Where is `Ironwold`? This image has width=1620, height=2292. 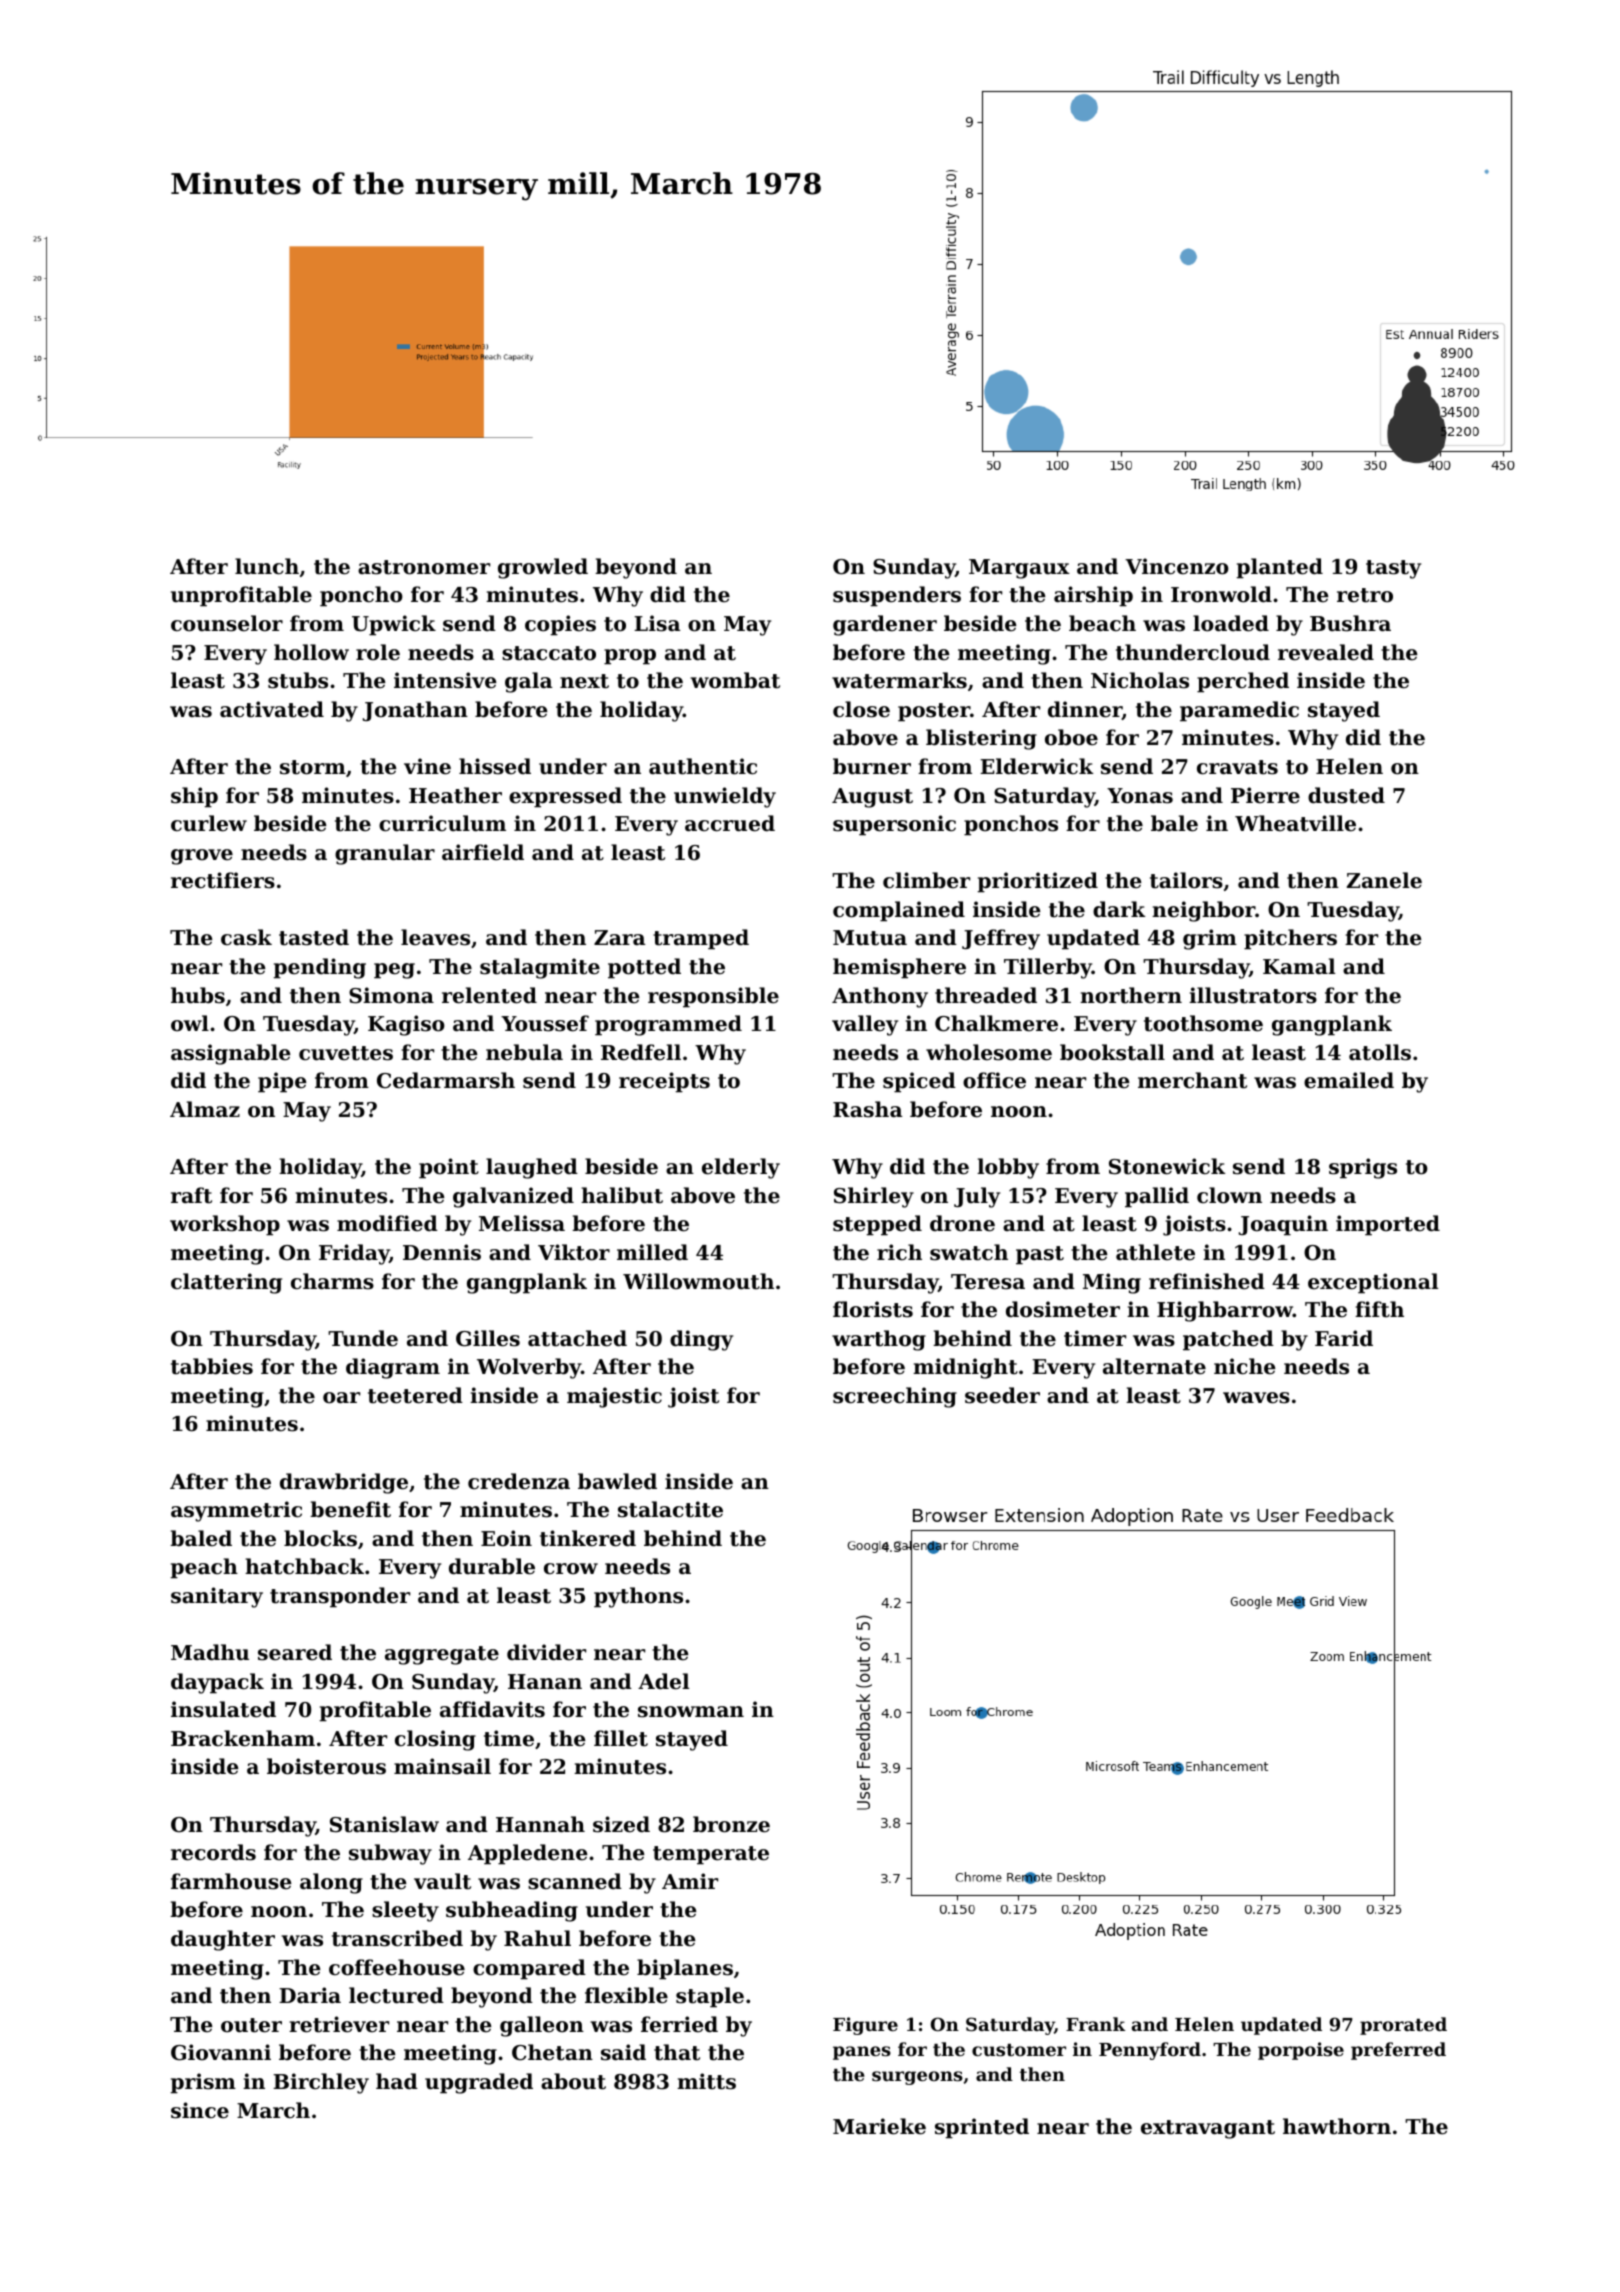 Ironwold is located at coordinates (1221, 594).
